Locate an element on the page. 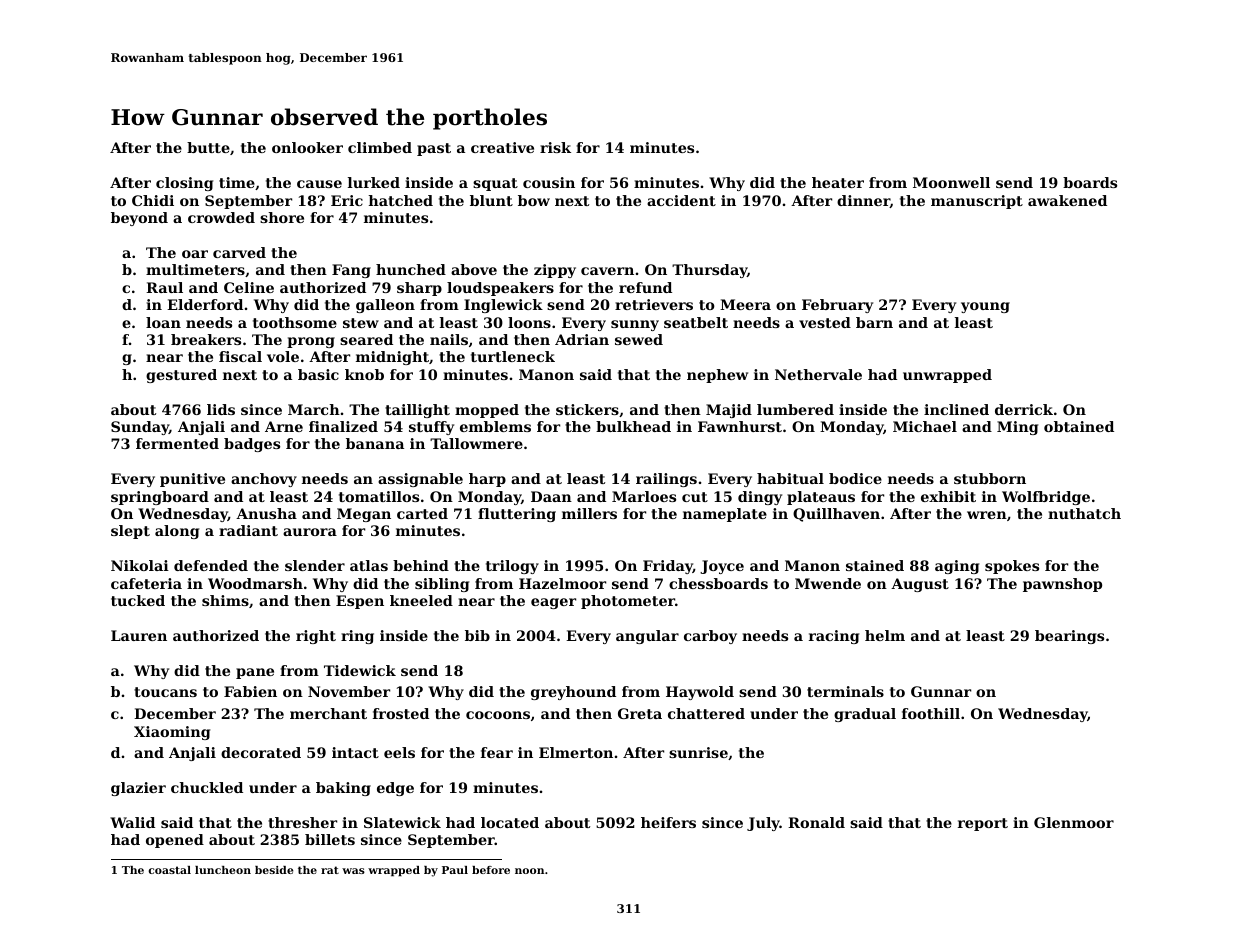  accident is located at coordinates (681, 200).
